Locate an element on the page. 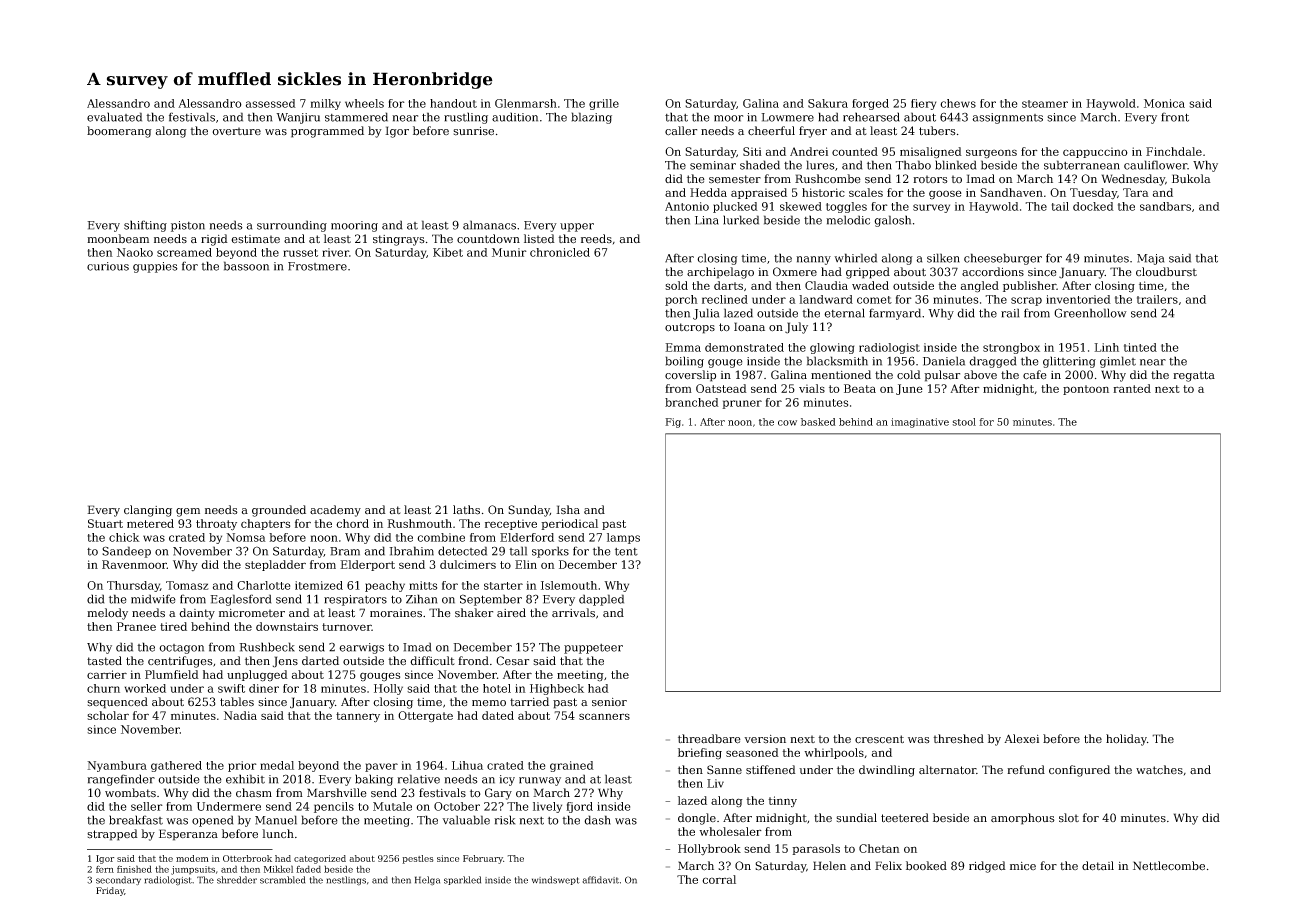 The width and height of the page is (1308, 924). Monica is located at coordinates (1164, 103).
